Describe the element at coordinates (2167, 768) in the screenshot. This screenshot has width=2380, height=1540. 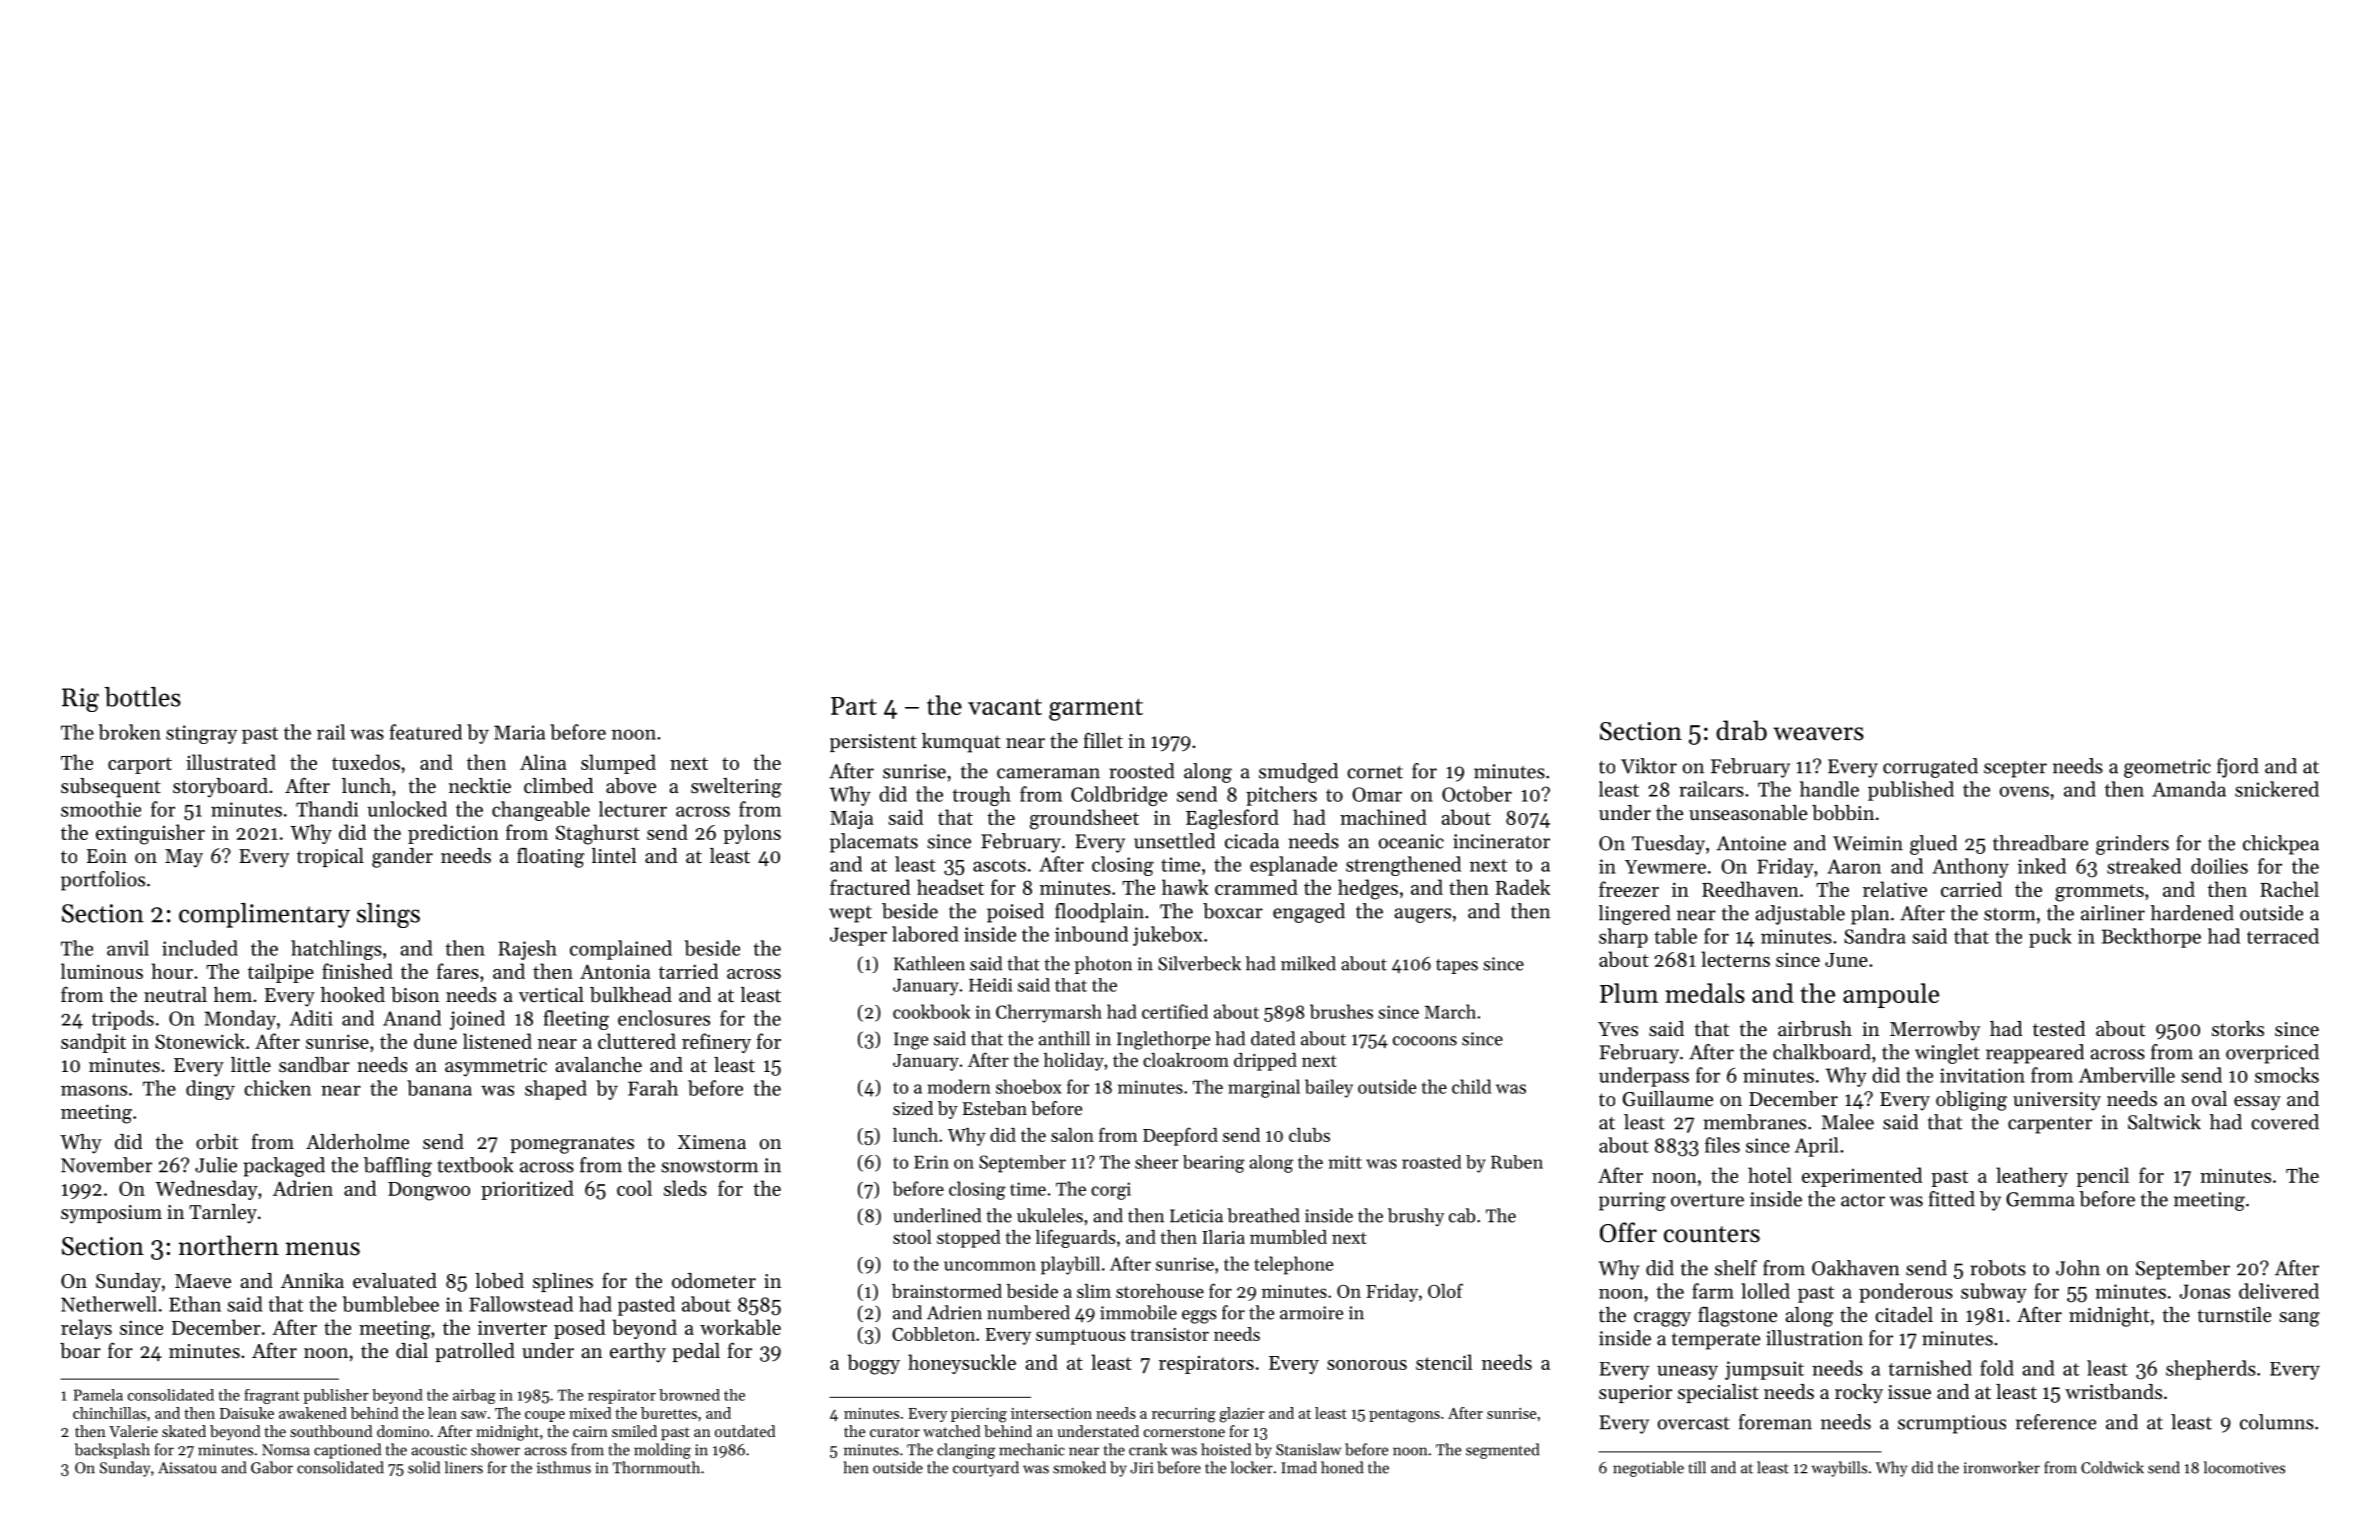
I see `geometric` at that location.
